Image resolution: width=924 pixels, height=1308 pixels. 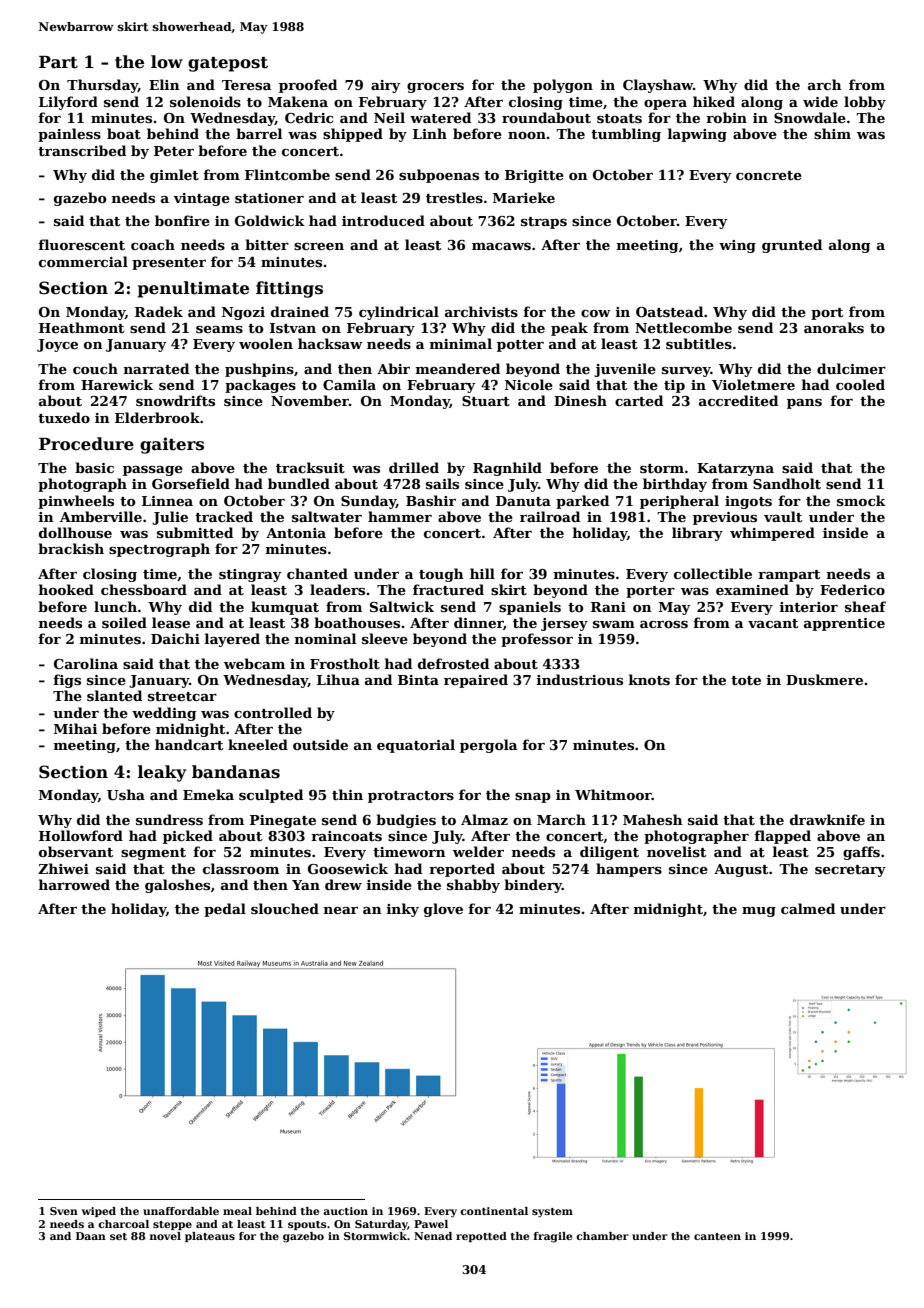 I want to click on gaffs, so click(x=861, y=853).
